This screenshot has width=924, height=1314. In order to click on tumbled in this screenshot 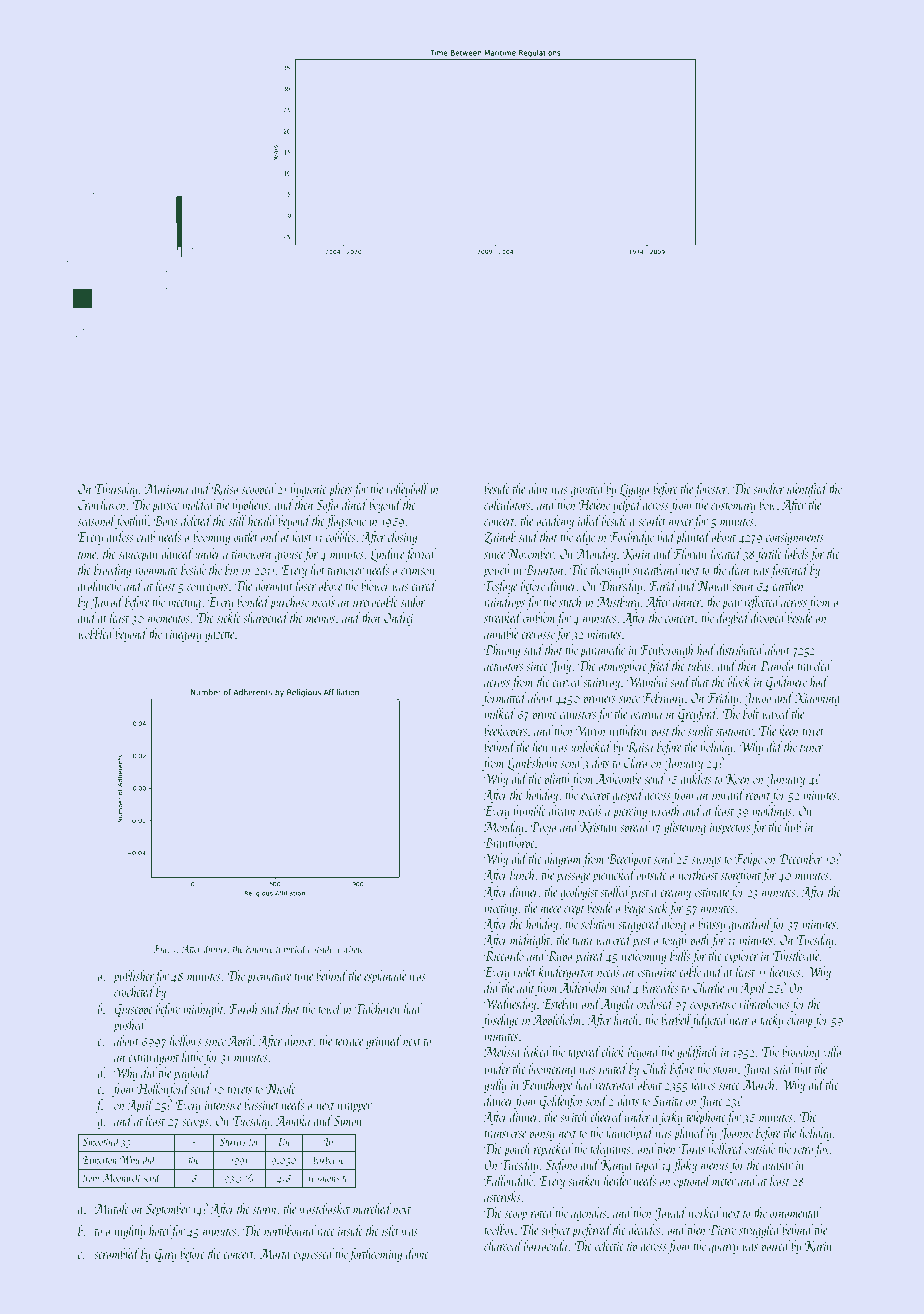, I will do `click(291, 948)`.
